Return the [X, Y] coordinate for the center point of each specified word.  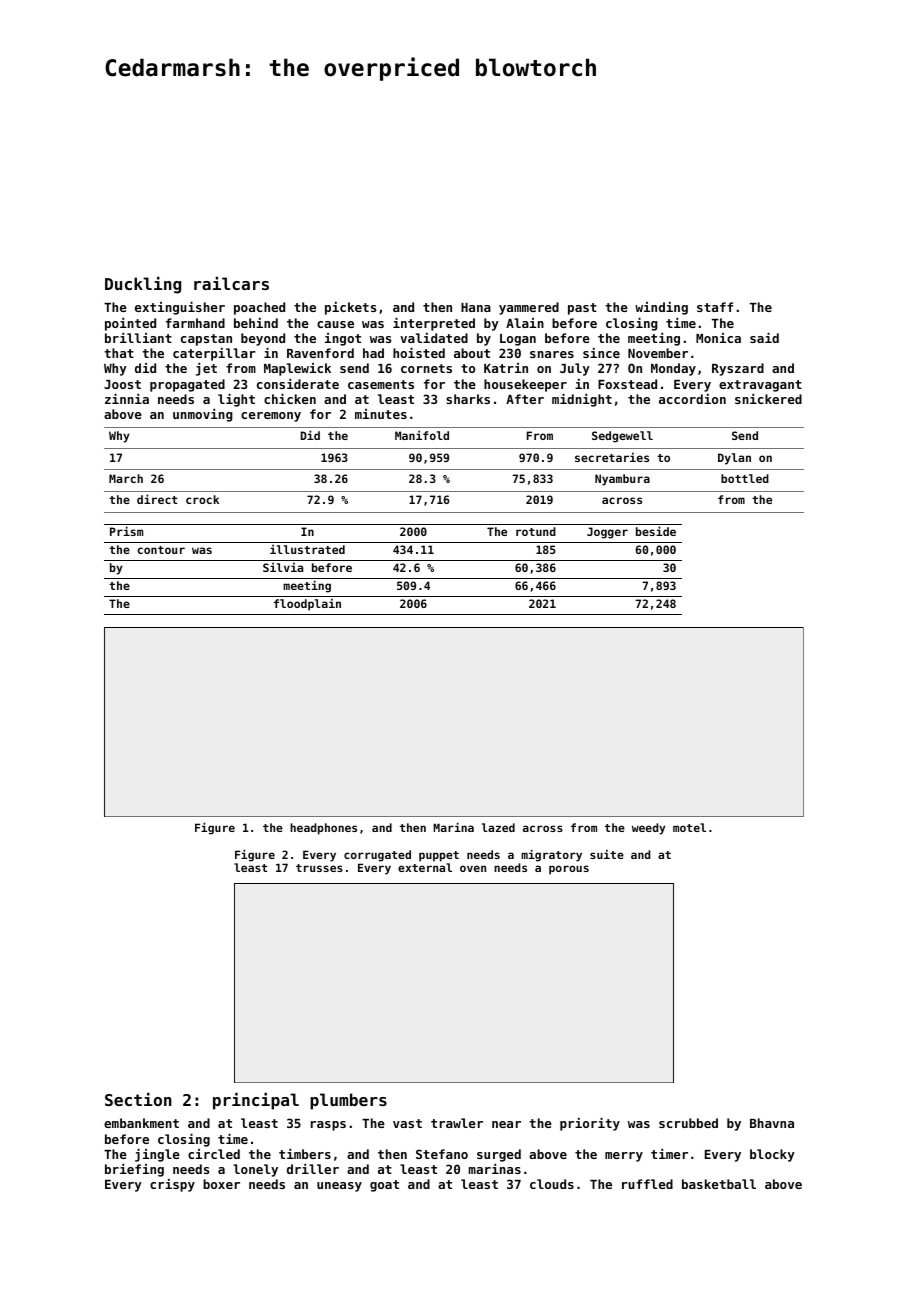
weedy [648, 829]
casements [381, 384]
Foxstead [627, 384]
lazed [498, 827]
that [119, 353]
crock [202, 499]
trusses [319, 868]
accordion [692, 398]
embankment [141, 1123]
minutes [381, 414]
